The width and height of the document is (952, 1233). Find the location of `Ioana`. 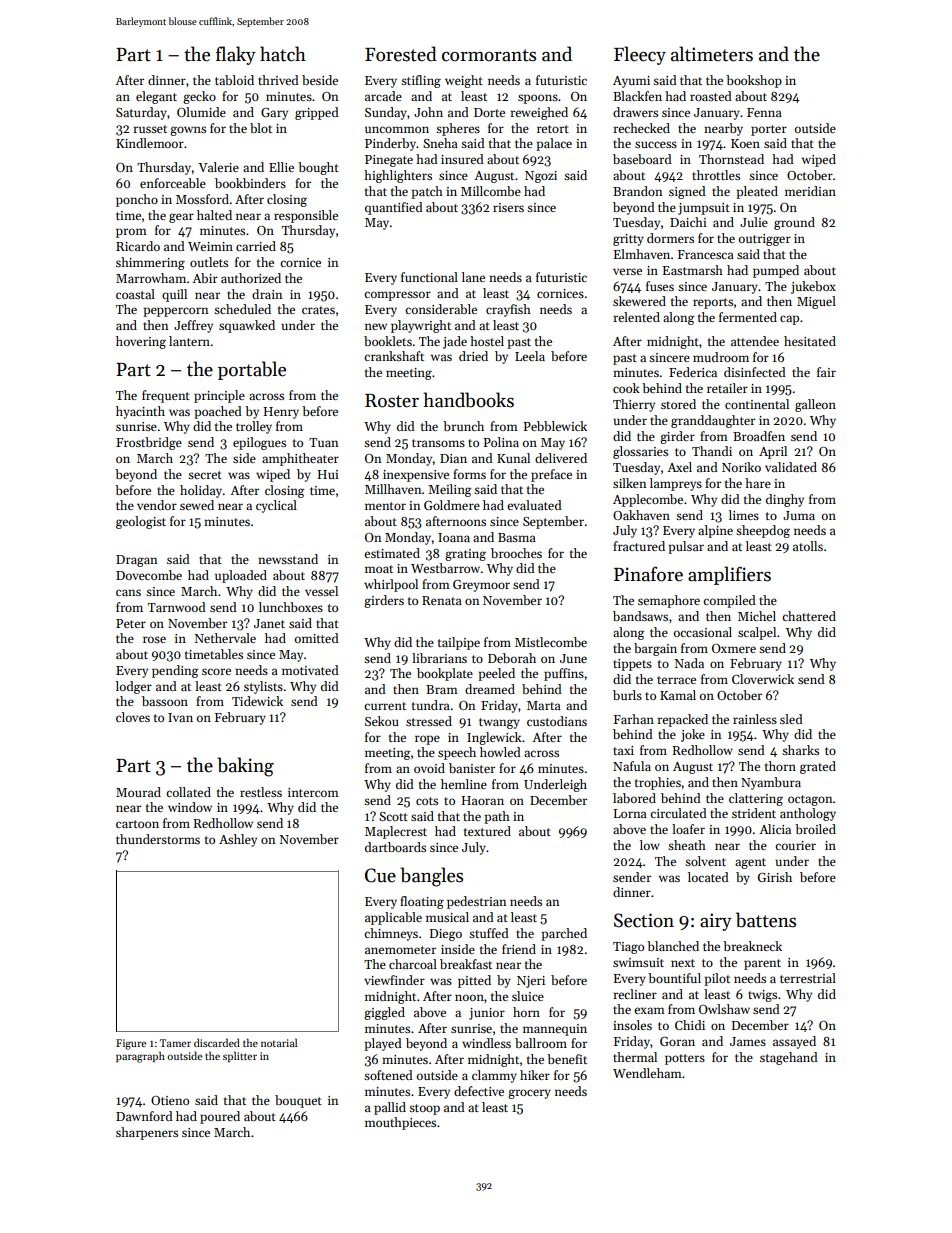

Ioana is located at coordinates (454, 537).
